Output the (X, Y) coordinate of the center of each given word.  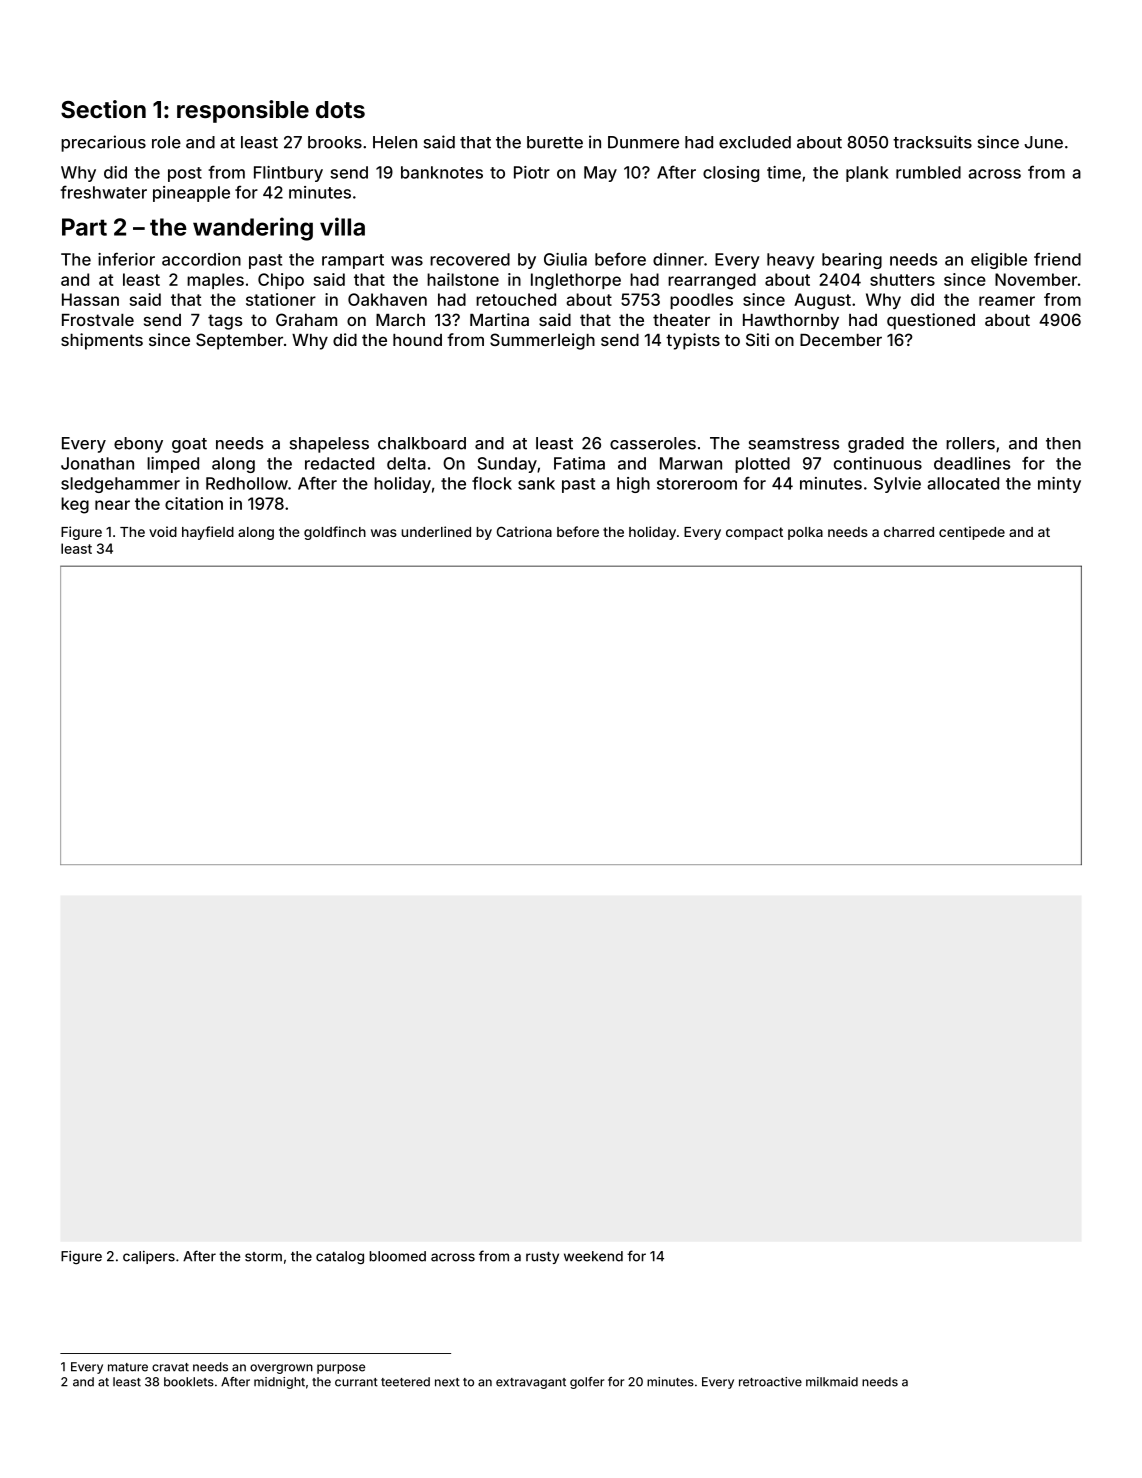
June (1043, 142)
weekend (593, 1256)
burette (555, 142)
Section (103, 109)
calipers (149, 1257)
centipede (972, 533)
